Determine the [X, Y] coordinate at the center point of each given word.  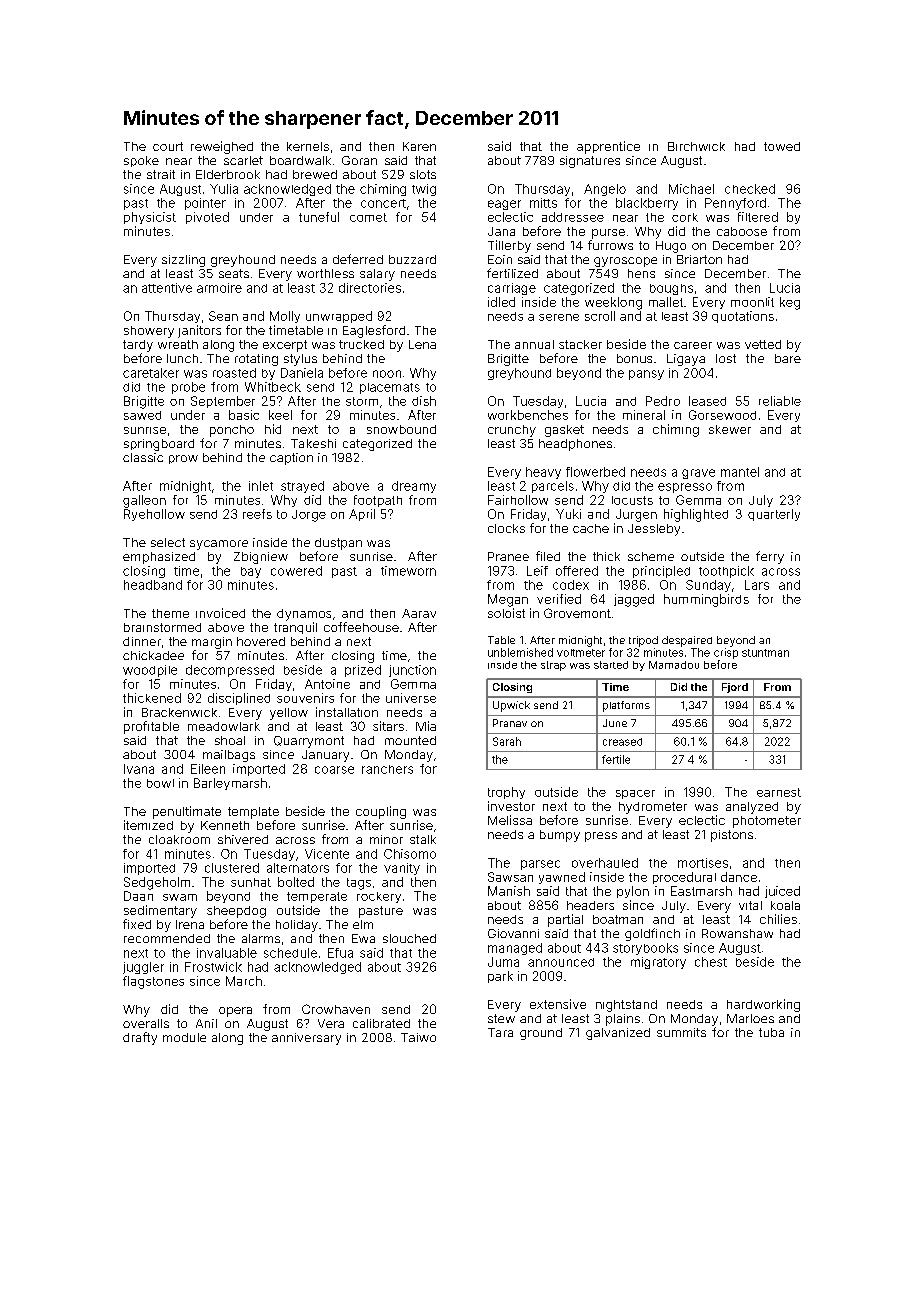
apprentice [608, 147]
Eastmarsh [701, 891]
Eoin [500, 259]
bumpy [560, 836]
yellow [289, 714]
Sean [223, 316]
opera [235, 1012]
